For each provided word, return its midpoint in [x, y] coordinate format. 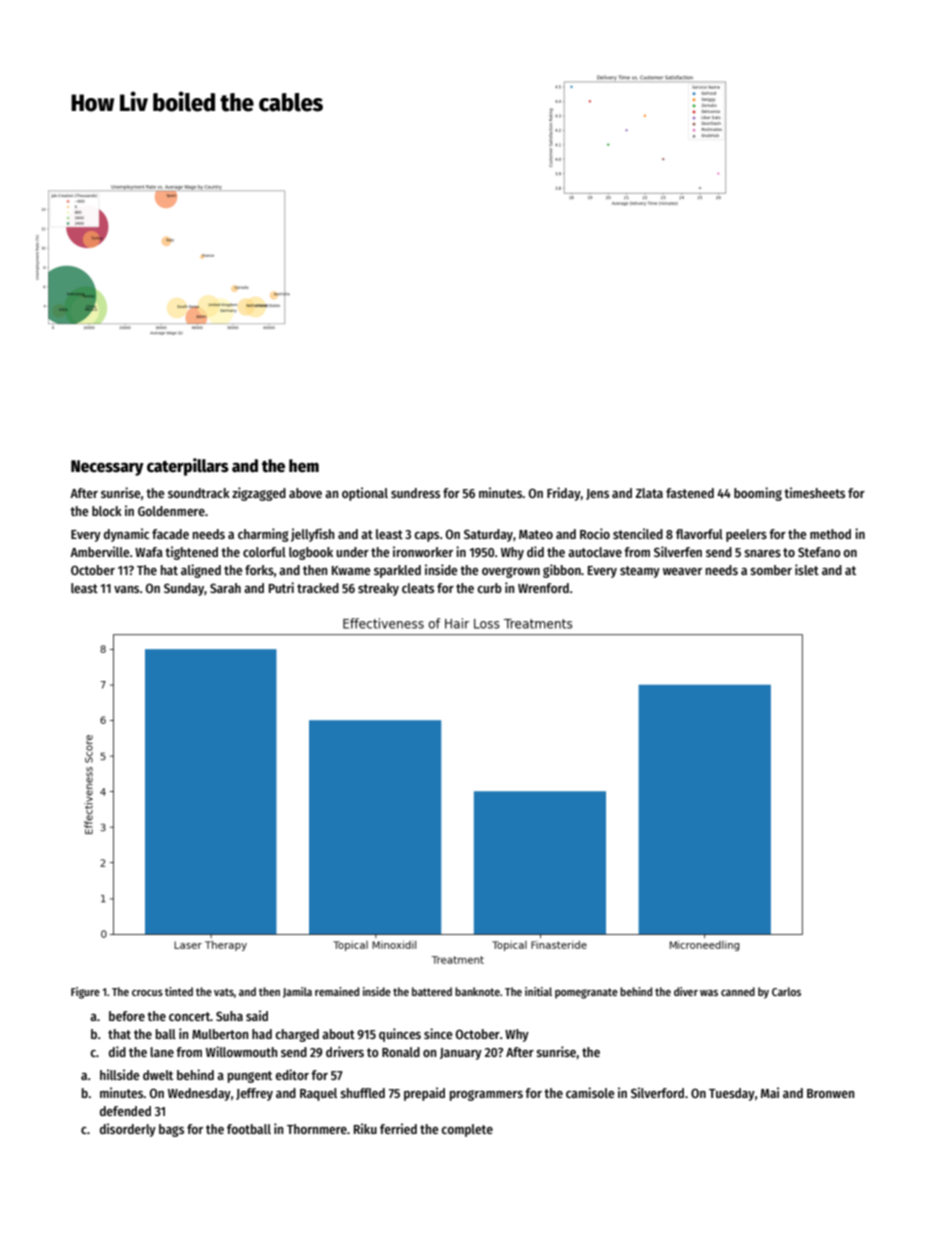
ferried [398, 1128]
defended [125, 1111]
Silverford [657, 1092]
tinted [179, 991]
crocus [147, 993]
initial [538, 991]
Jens [597, 494]
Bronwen [830, 1093]
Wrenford [543, 588]
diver [686, 991]
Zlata [649, 493]
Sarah [225, 588]
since [438, 1033]
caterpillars [188, 467]
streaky [378, 589]
